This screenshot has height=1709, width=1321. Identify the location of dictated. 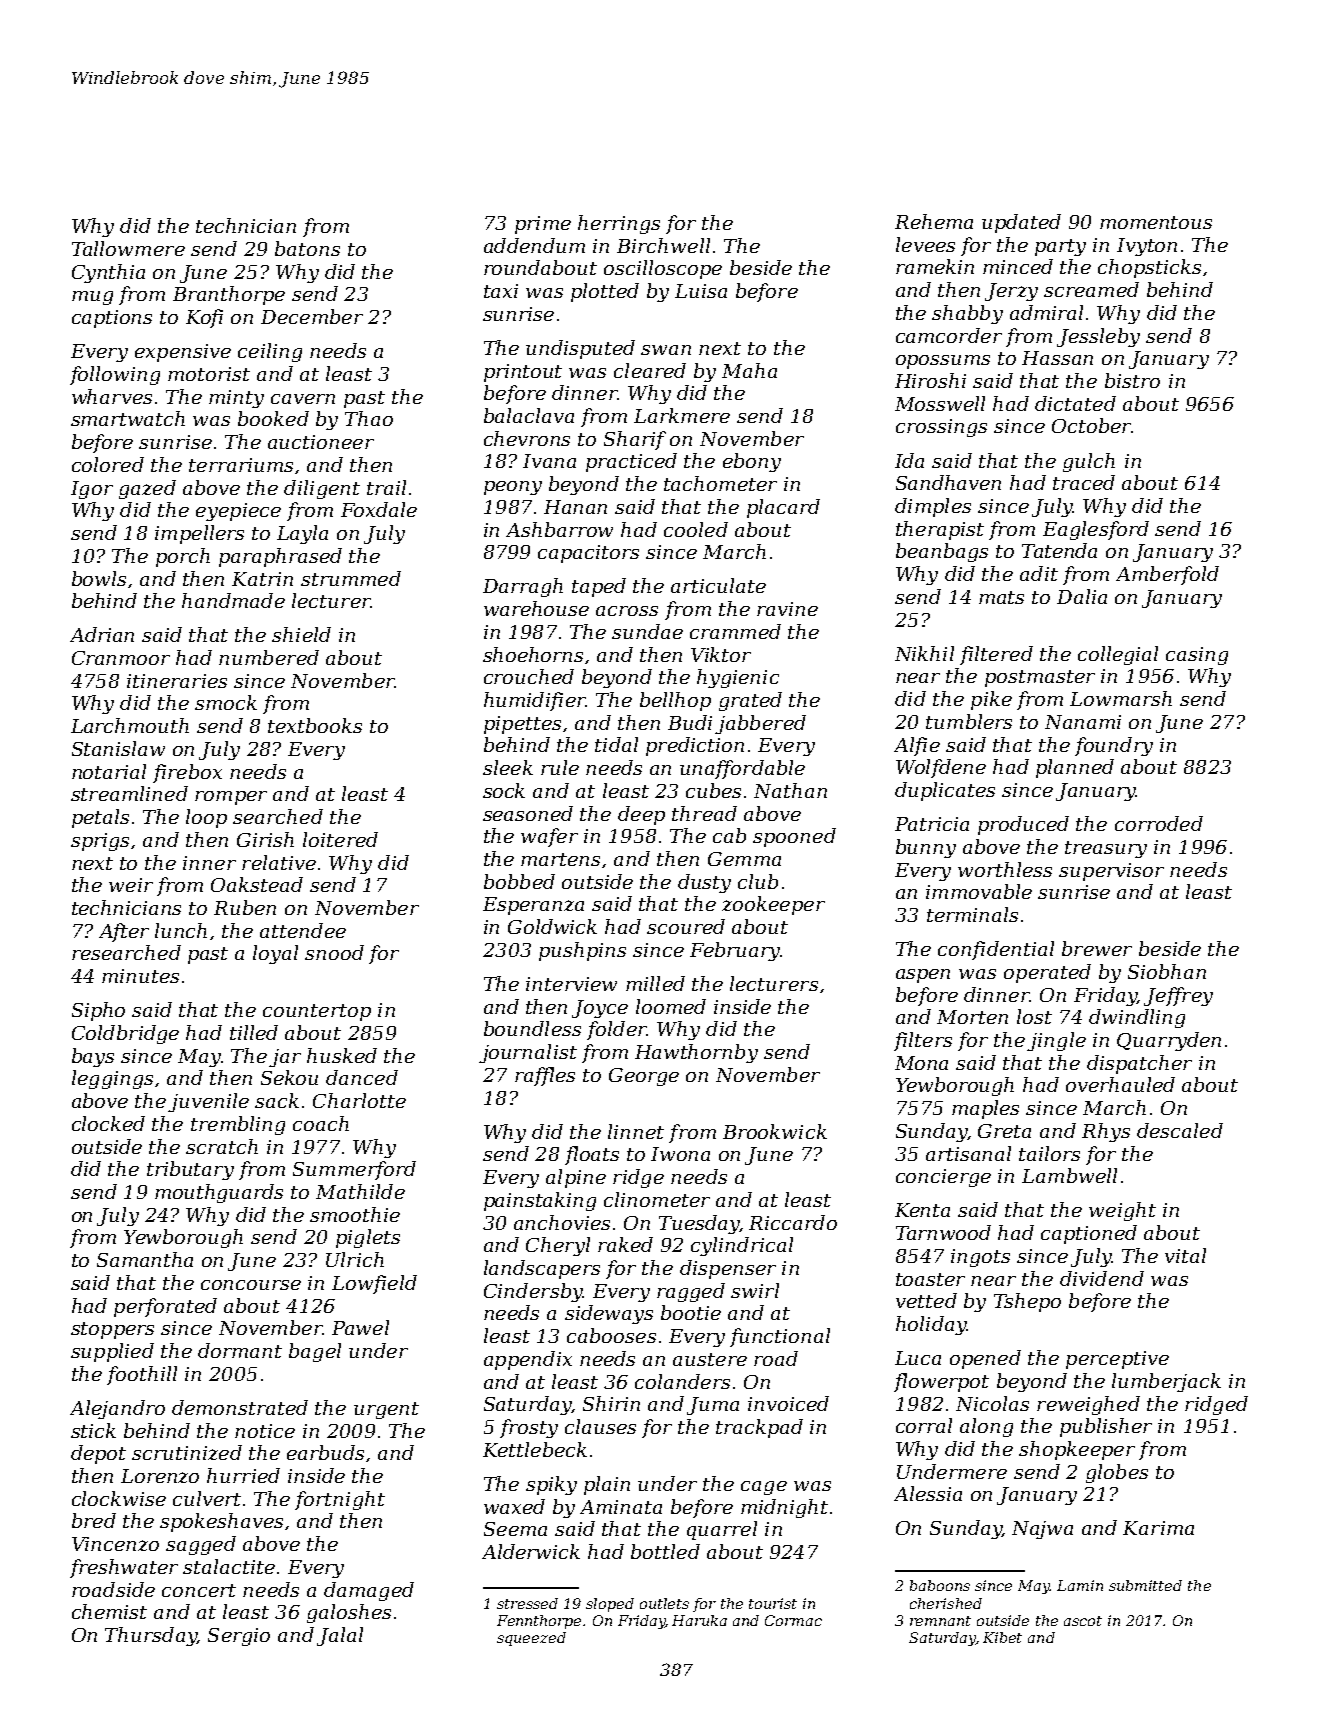
(1075, 403).
